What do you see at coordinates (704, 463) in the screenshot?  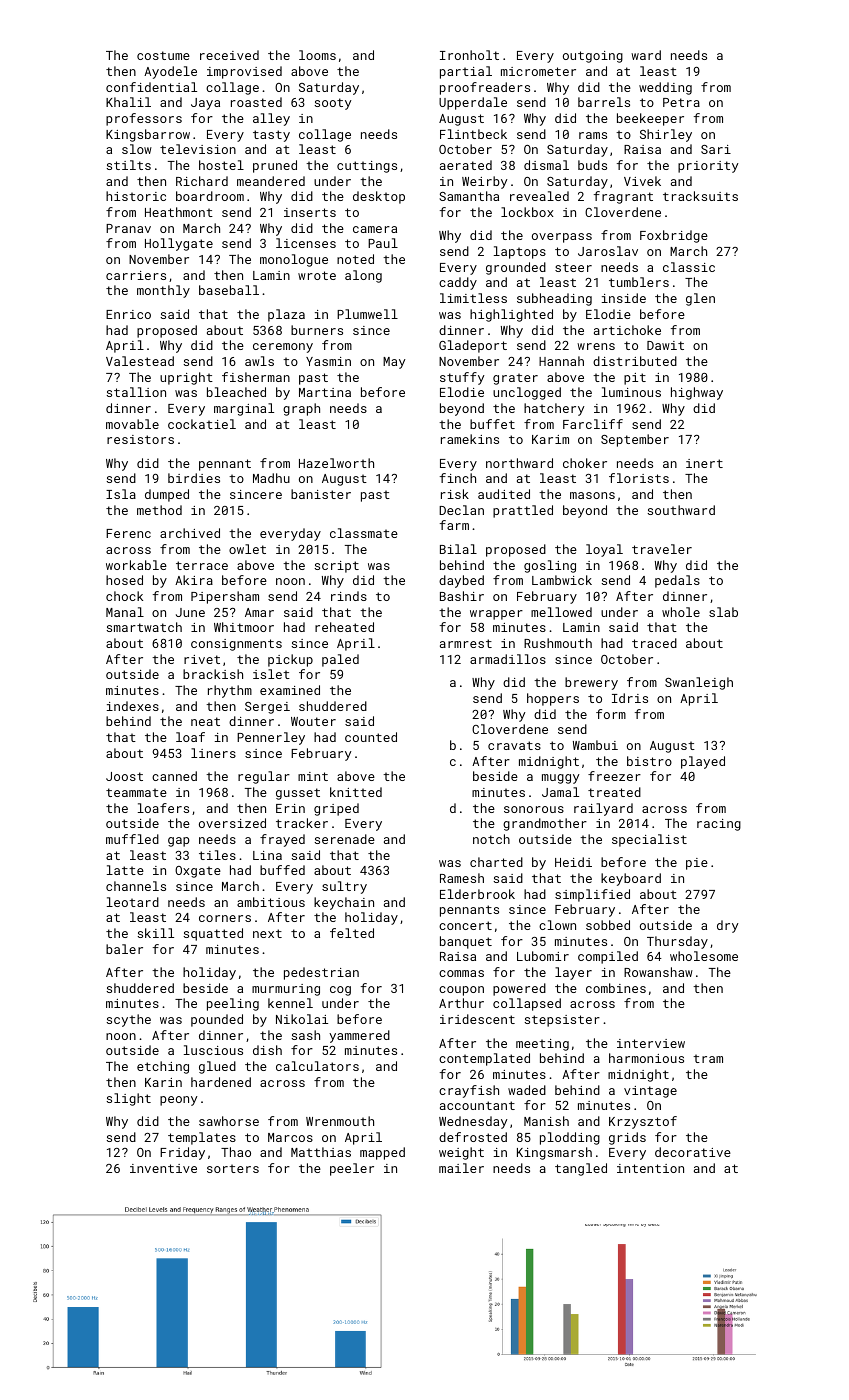 I see `inert` at bounding box center [704, 463].
